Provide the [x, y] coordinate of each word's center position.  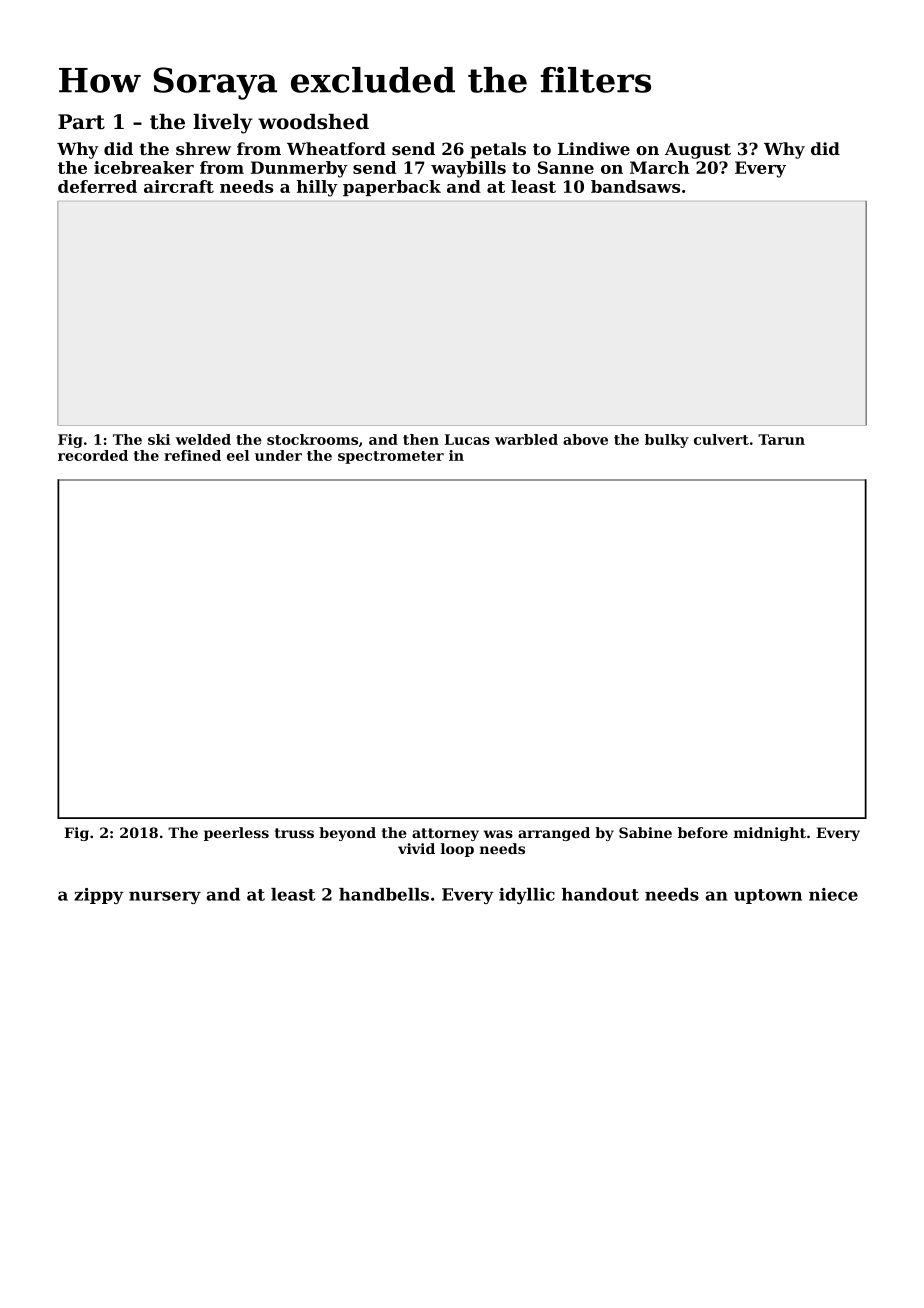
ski [159, 439]
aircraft [179, 186]
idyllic [527, 896]
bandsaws [635, 186]
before [703, 832]
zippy [99, 896]
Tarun [781, 439]
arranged [554, 834]
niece [833, 894]
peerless [236, 834]
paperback [392, 188]
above [585, 439]
